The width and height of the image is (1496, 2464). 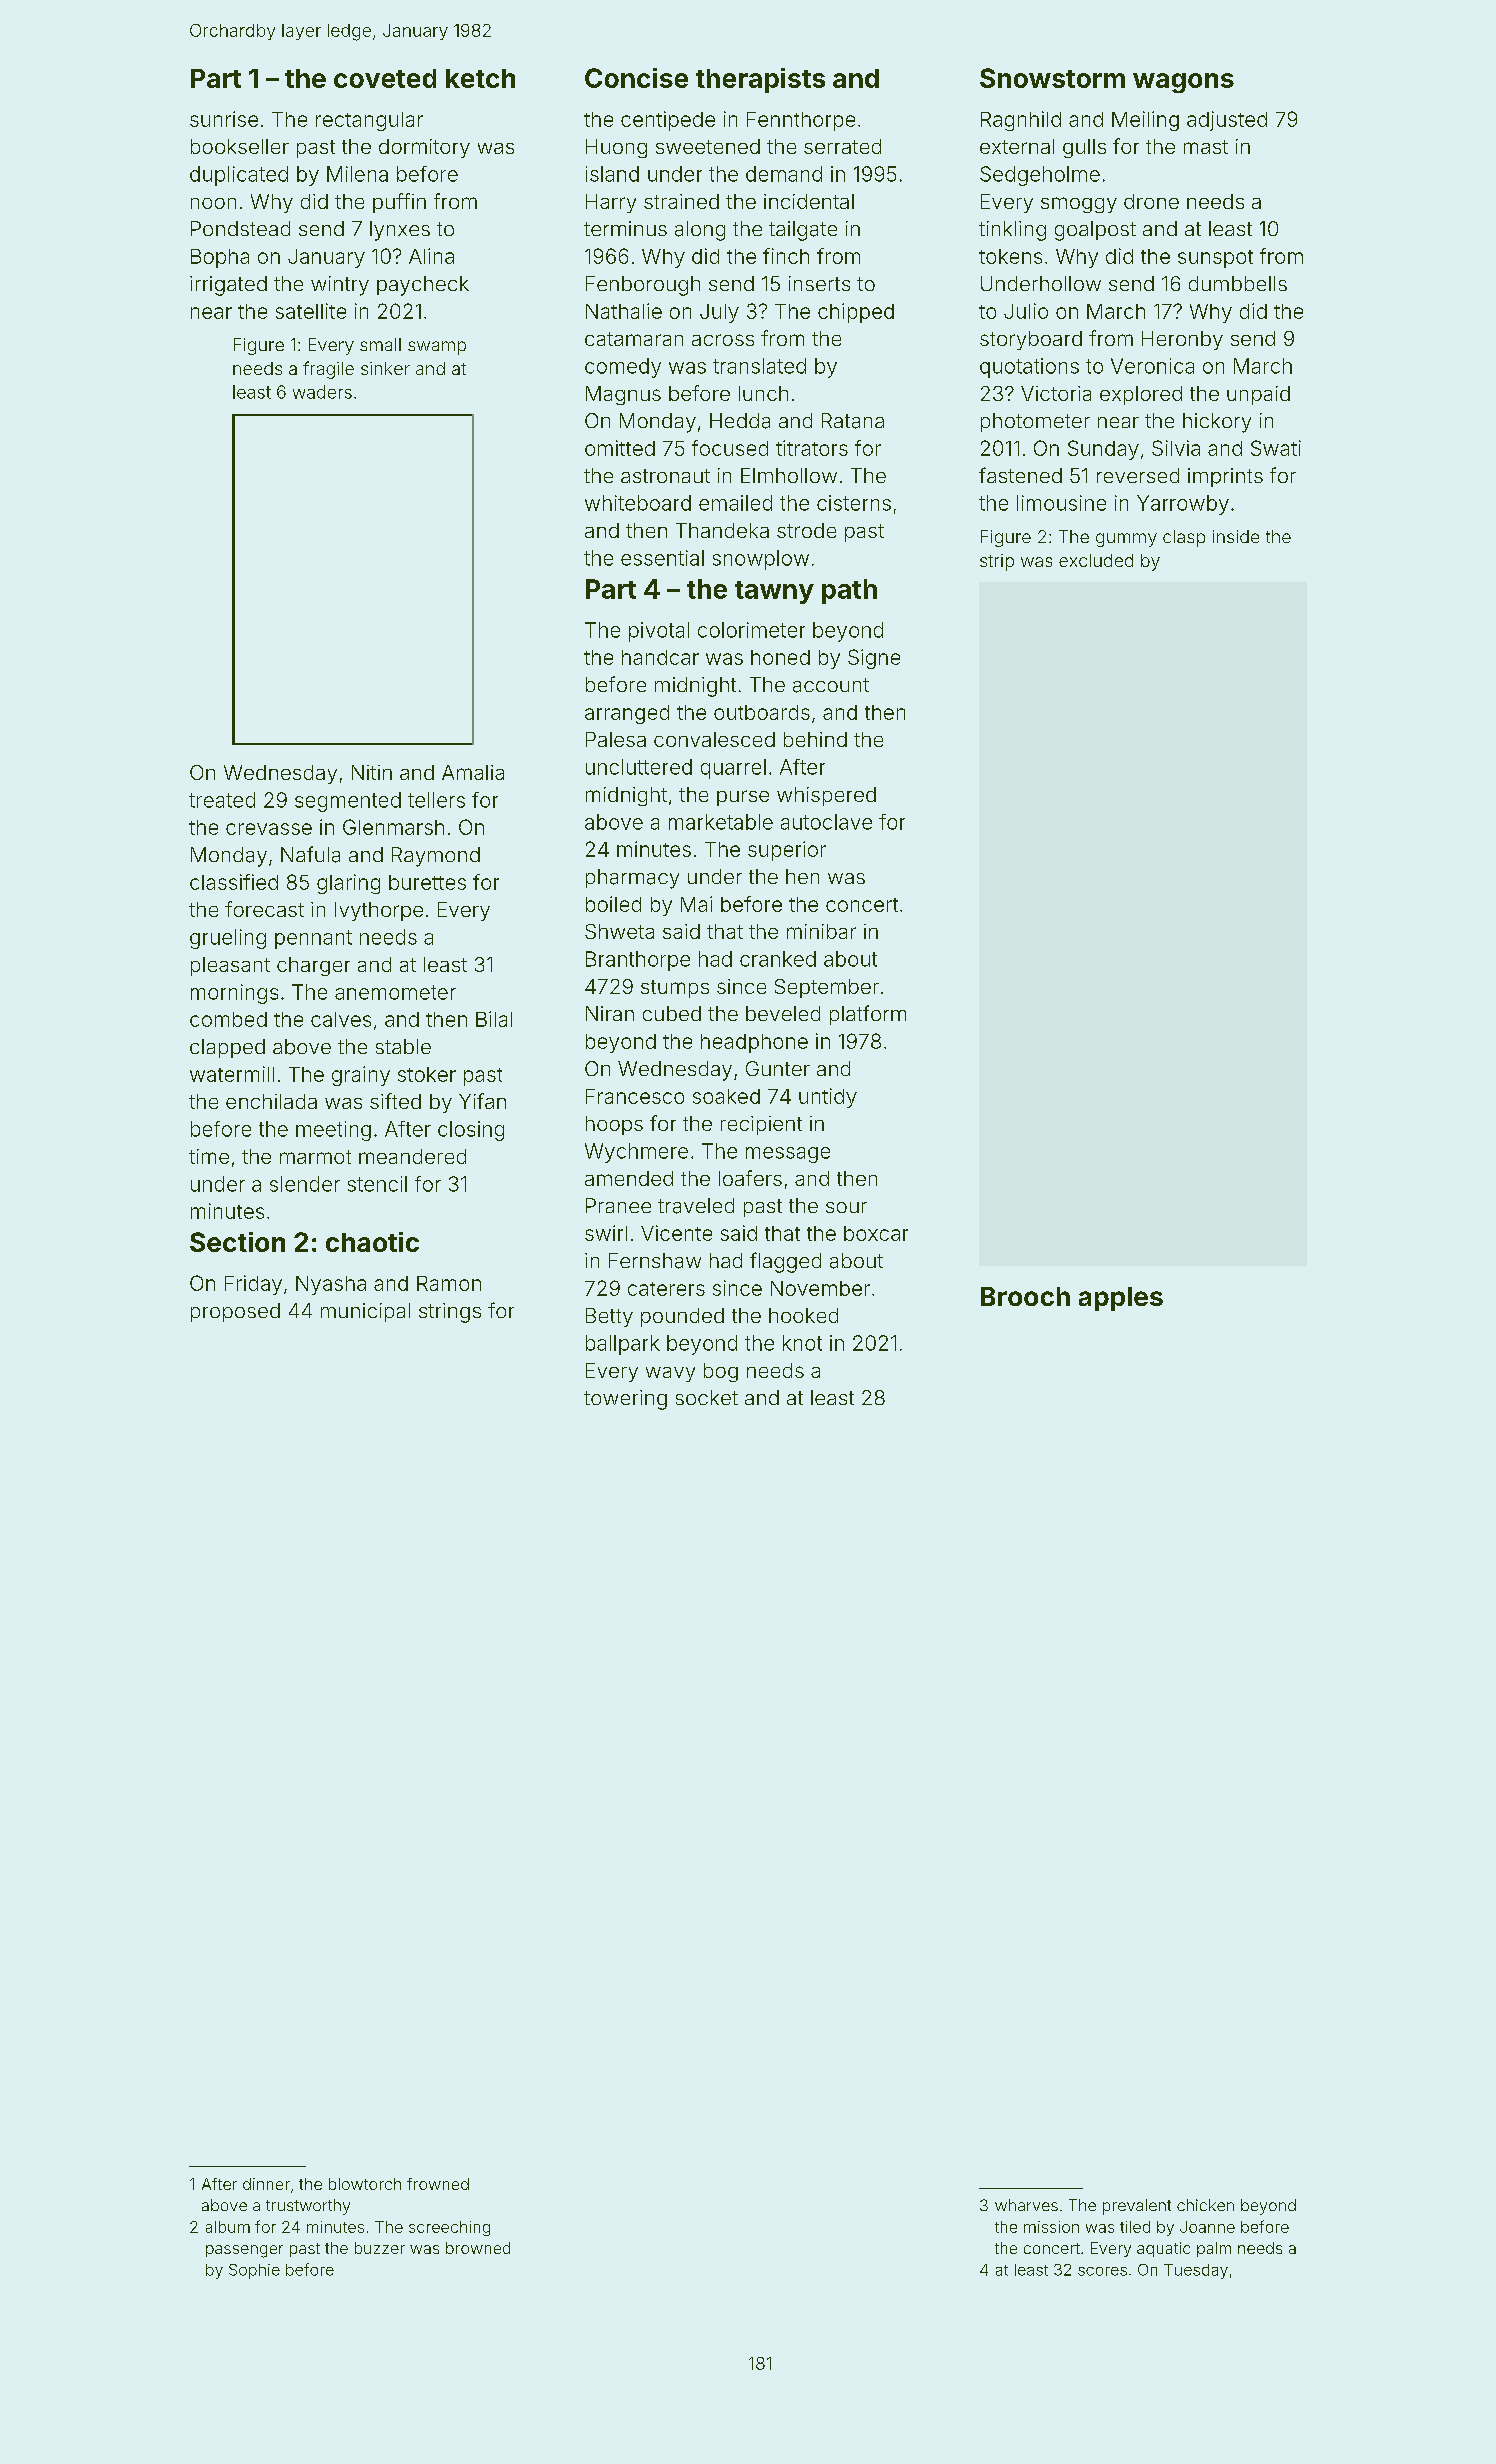 I want to click on inside, so click(x=1236, y=536).
